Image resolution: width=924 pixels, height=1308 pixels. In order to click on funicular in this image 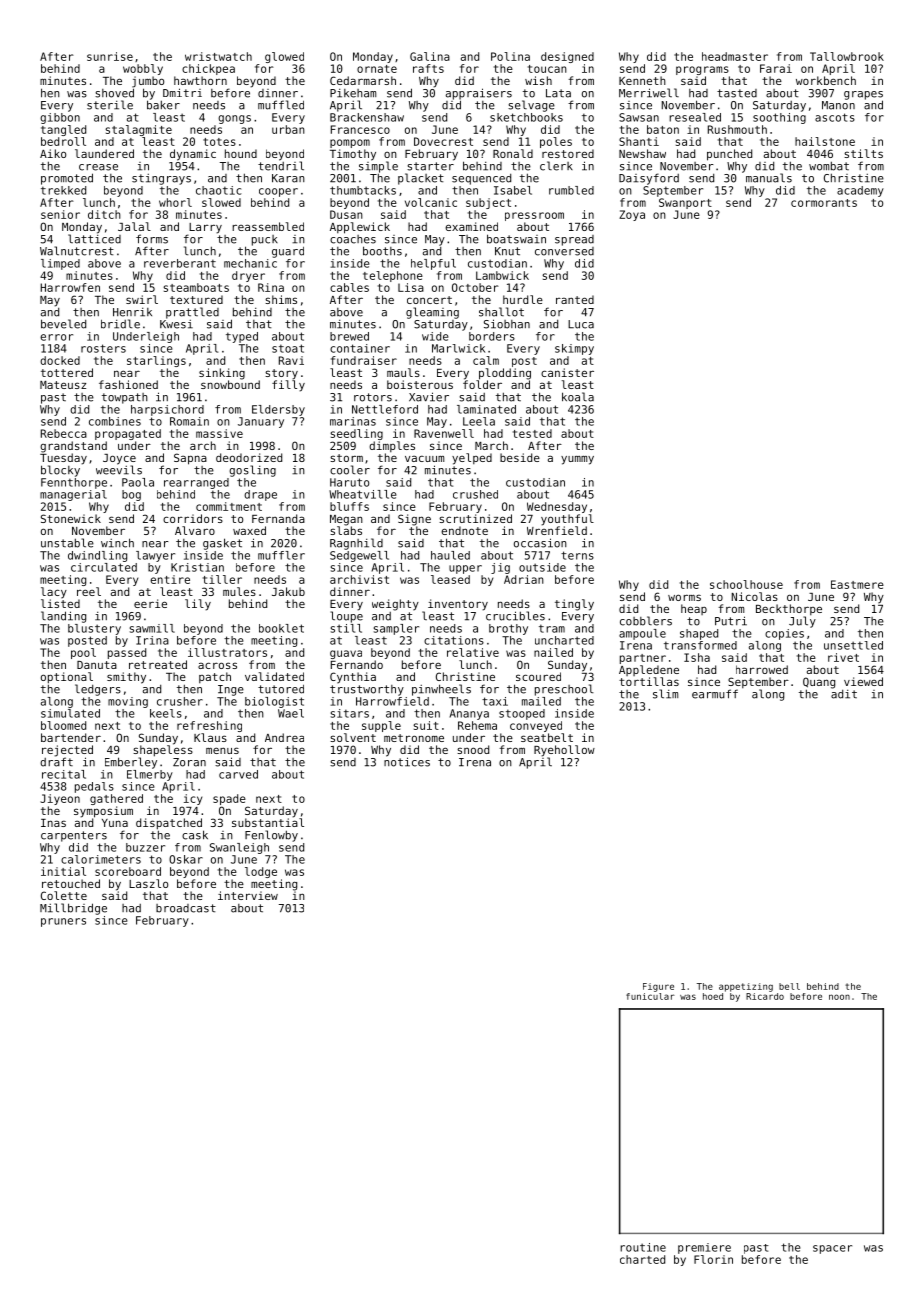, I will do `click(650, 996)`.
